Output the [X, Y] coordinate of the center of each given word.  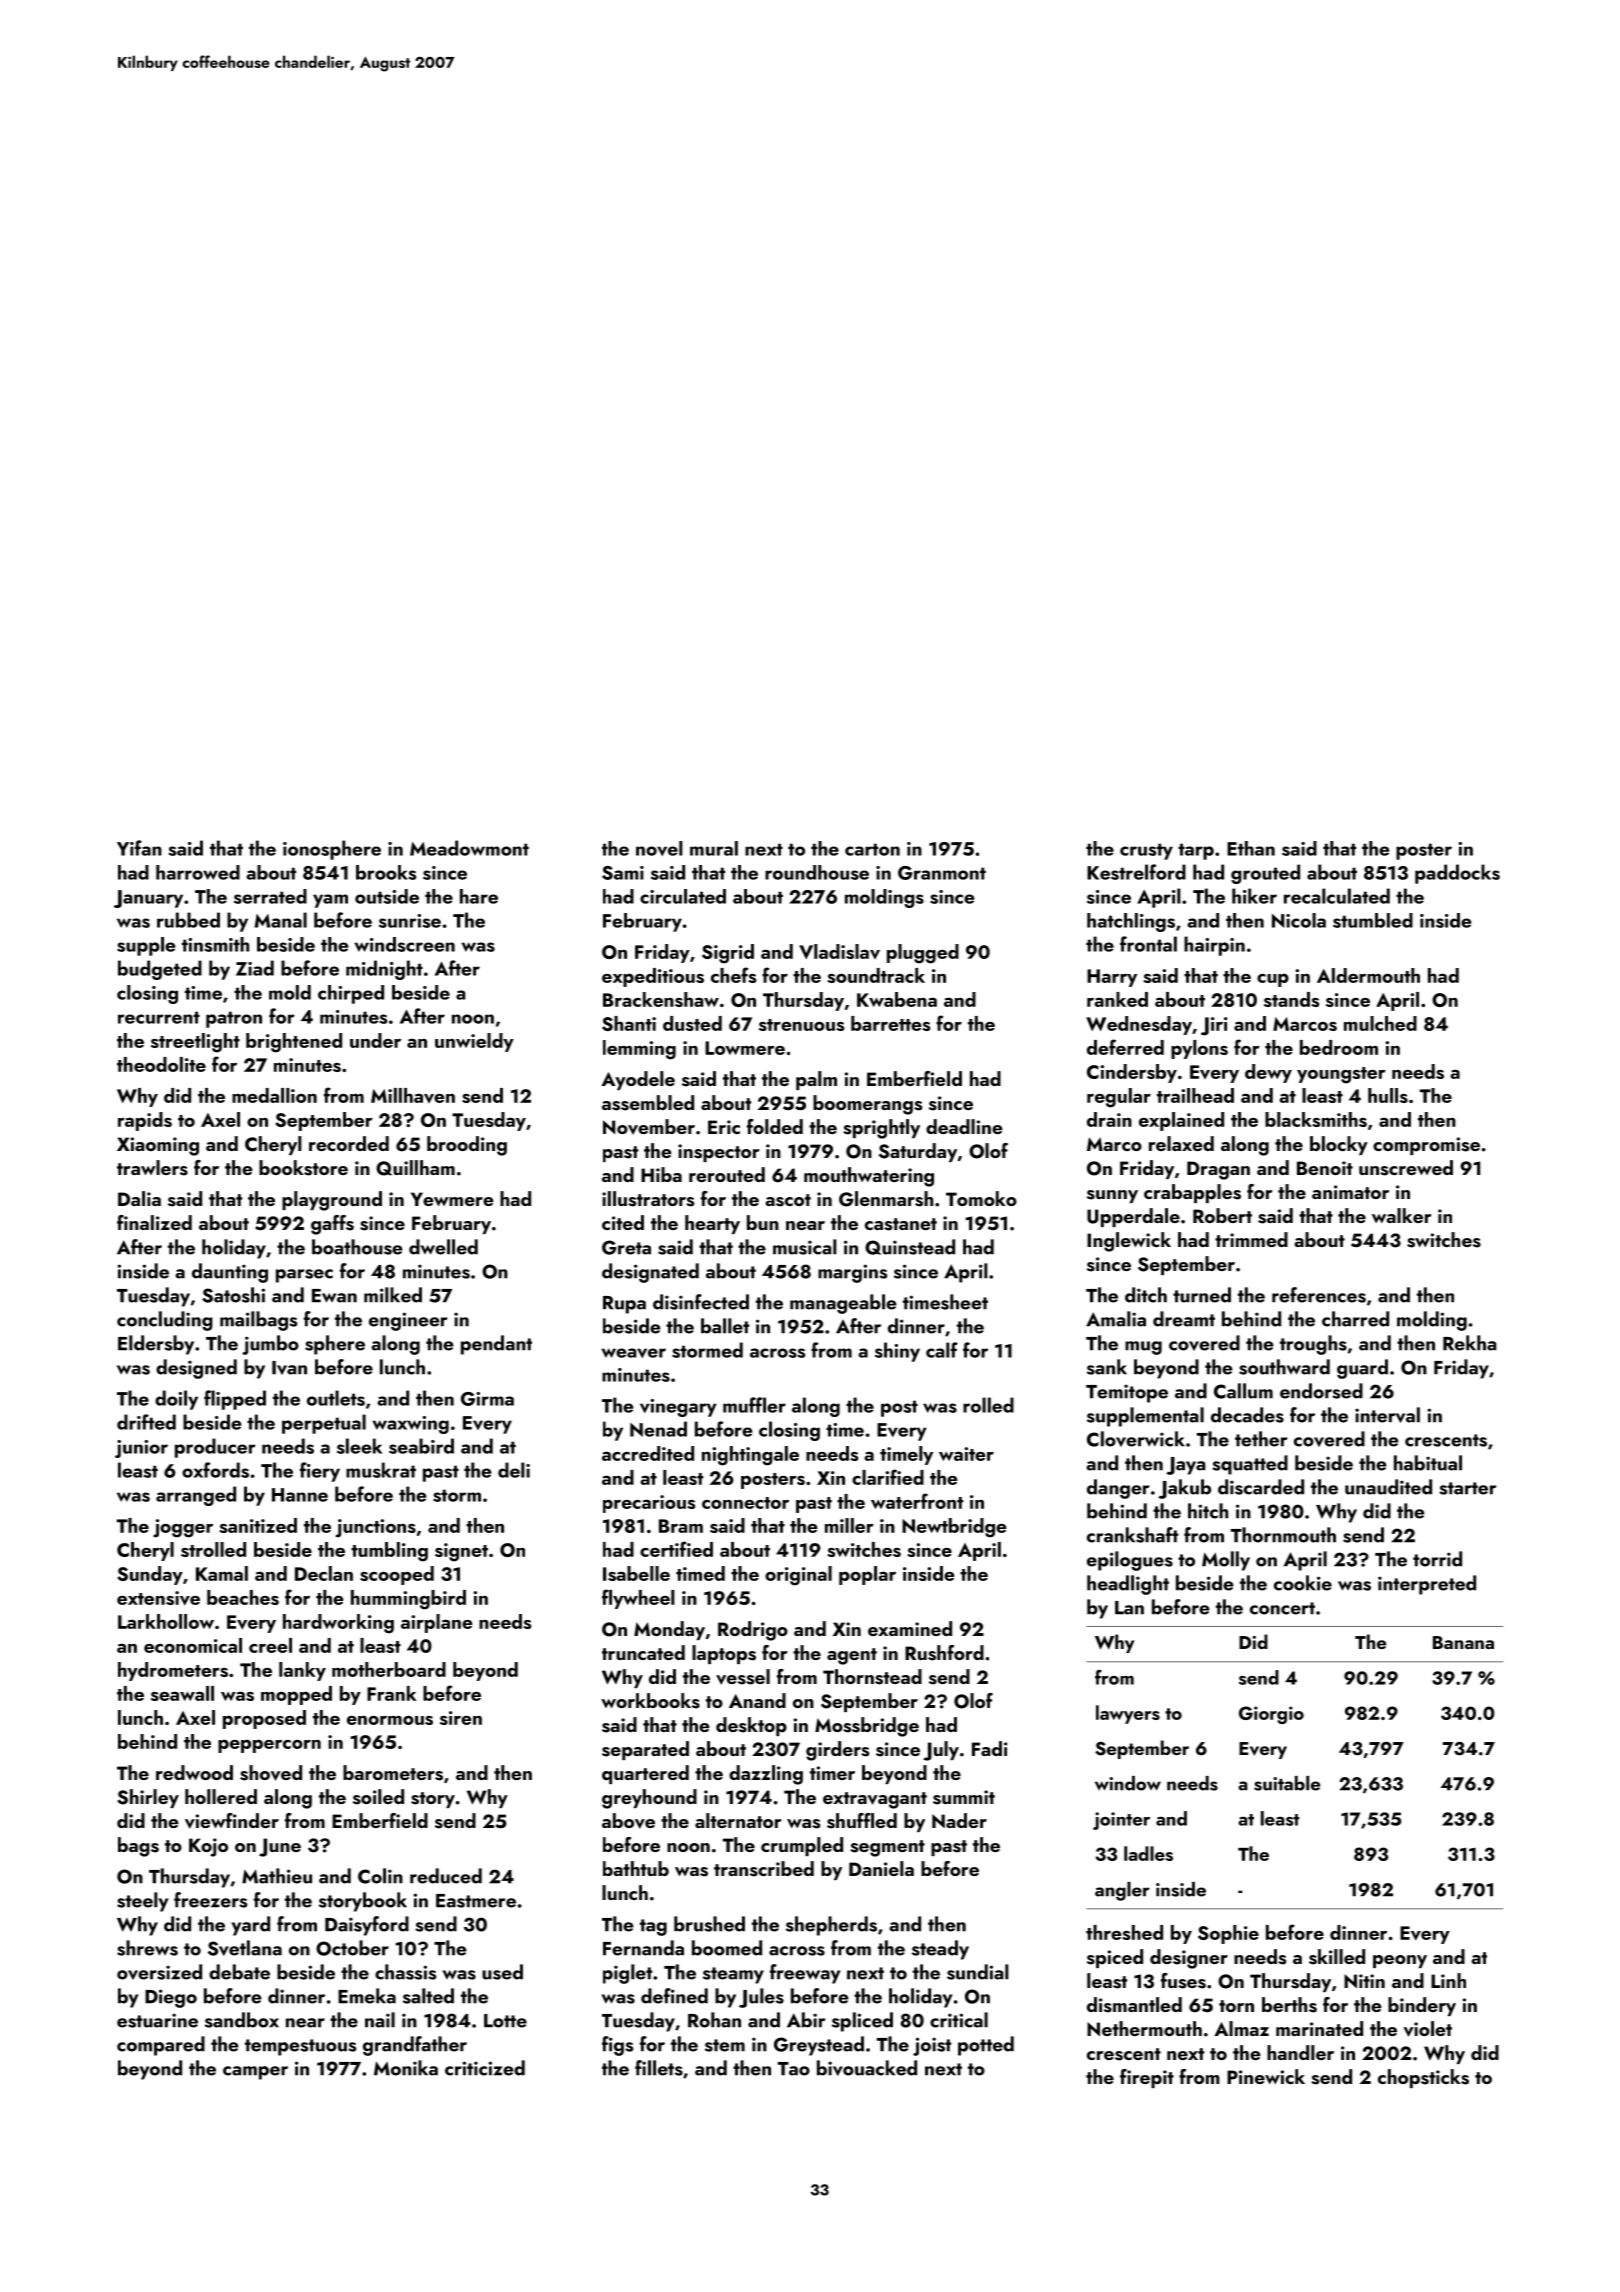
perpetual [324, 1424]
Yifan [139, 848]
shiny [897, 1352]
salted [428, 1996]
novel [659, 848]
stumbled [1373, 920]
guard [1362, 1369]
